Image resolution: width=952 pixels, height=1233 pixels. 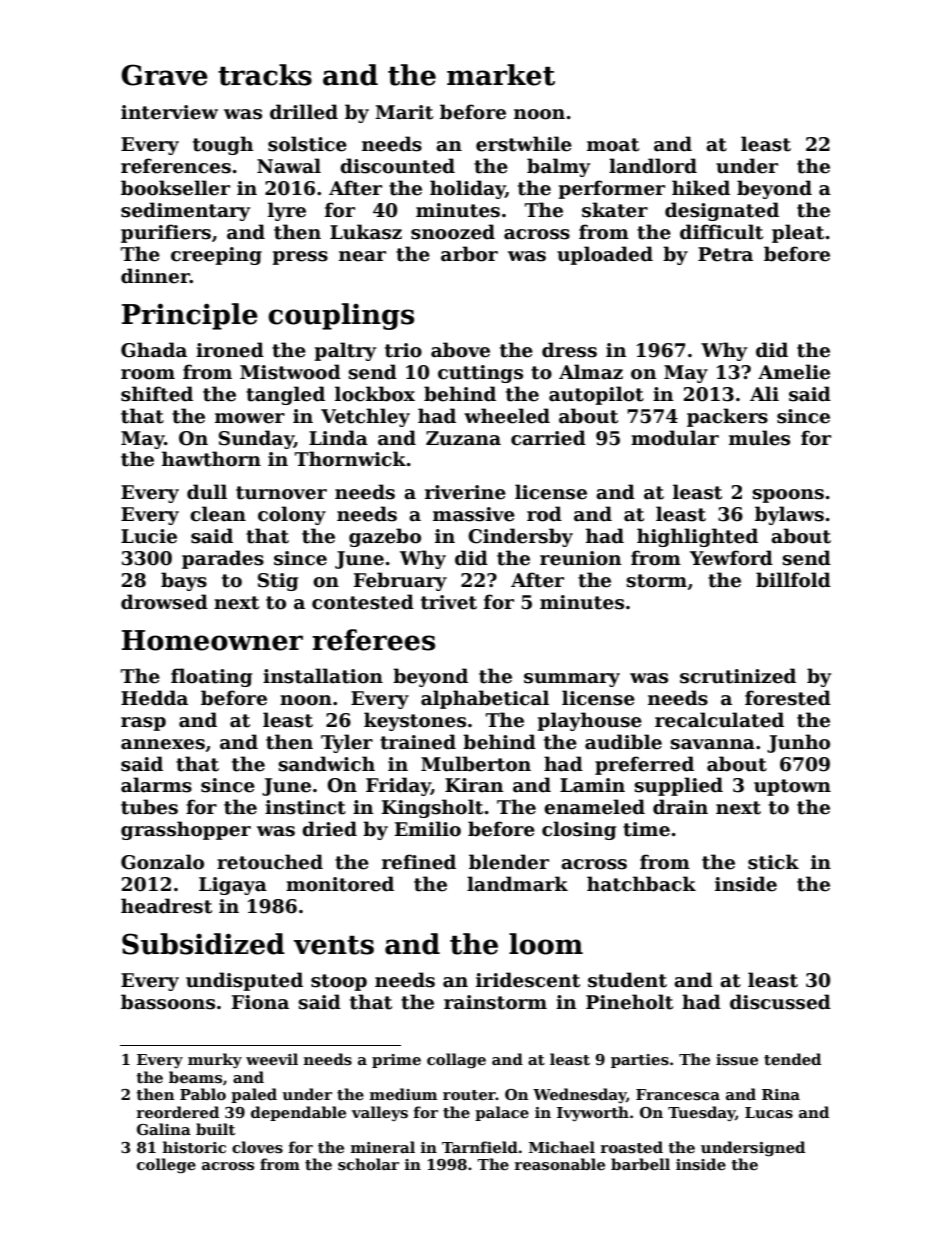 I want to click on arbor, so click(x=469, y=254).
